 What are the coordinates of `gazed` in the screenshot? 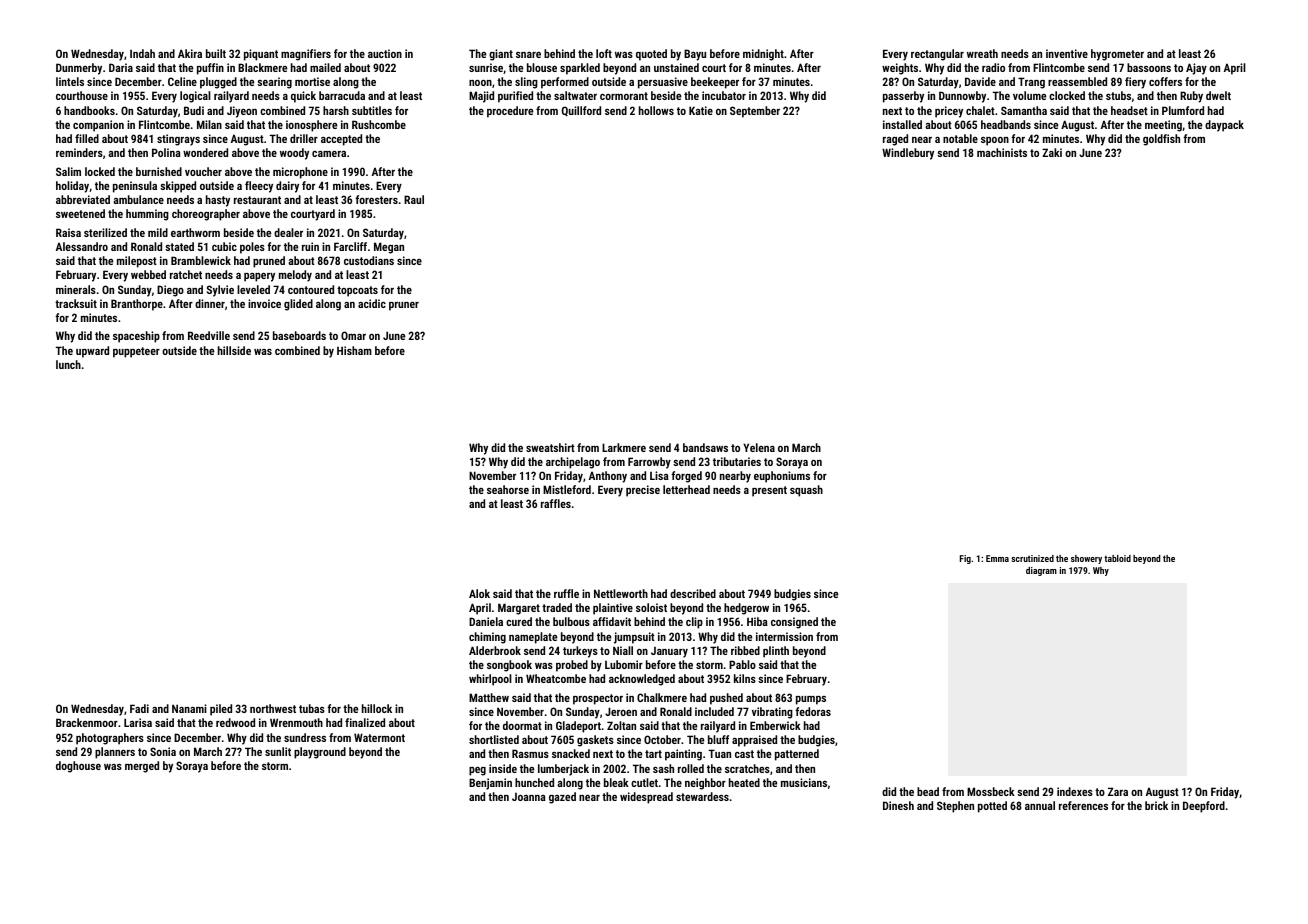 It's located at (562, 798).
